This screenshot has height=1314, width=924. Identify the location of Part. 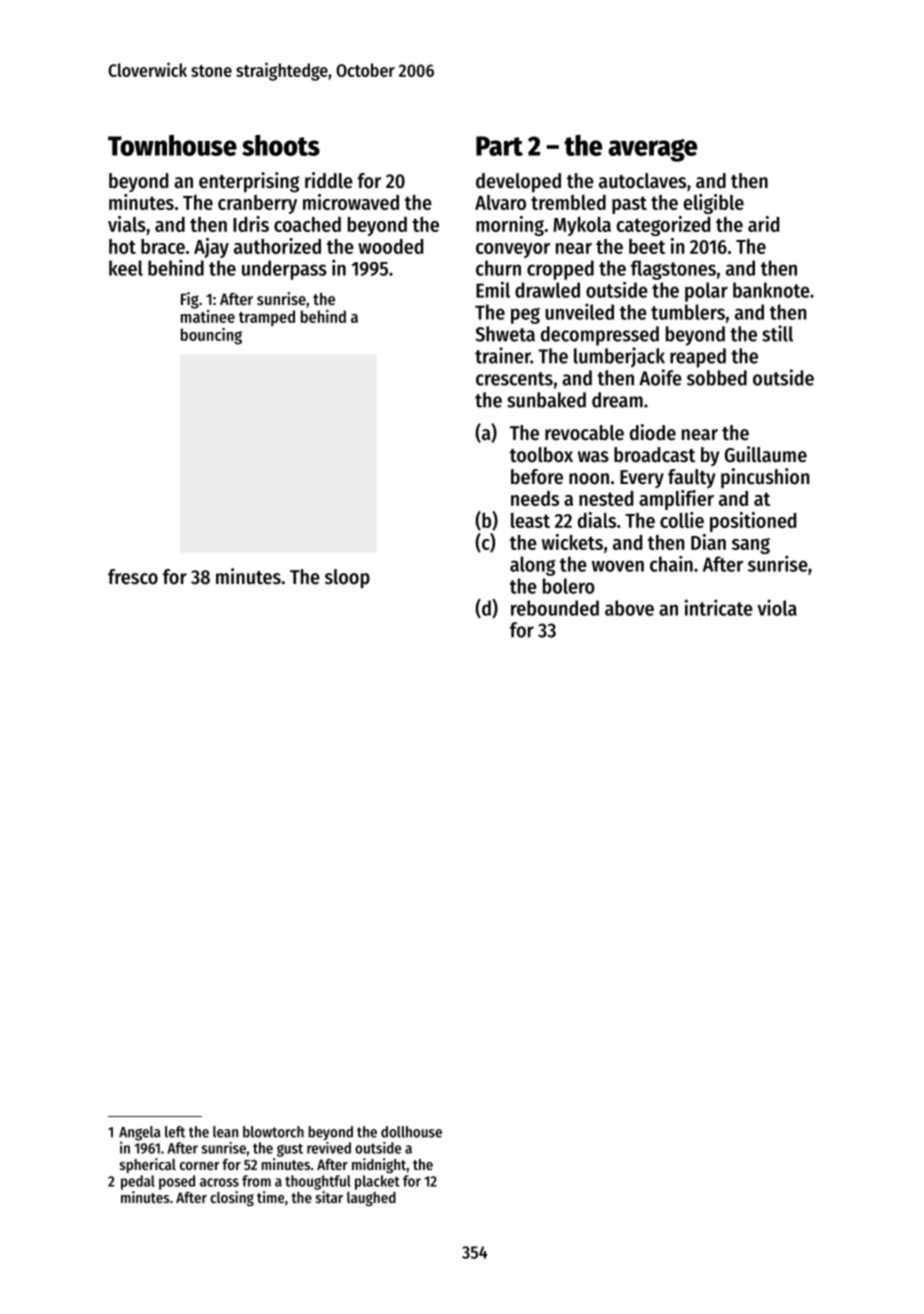
(499, 146).
